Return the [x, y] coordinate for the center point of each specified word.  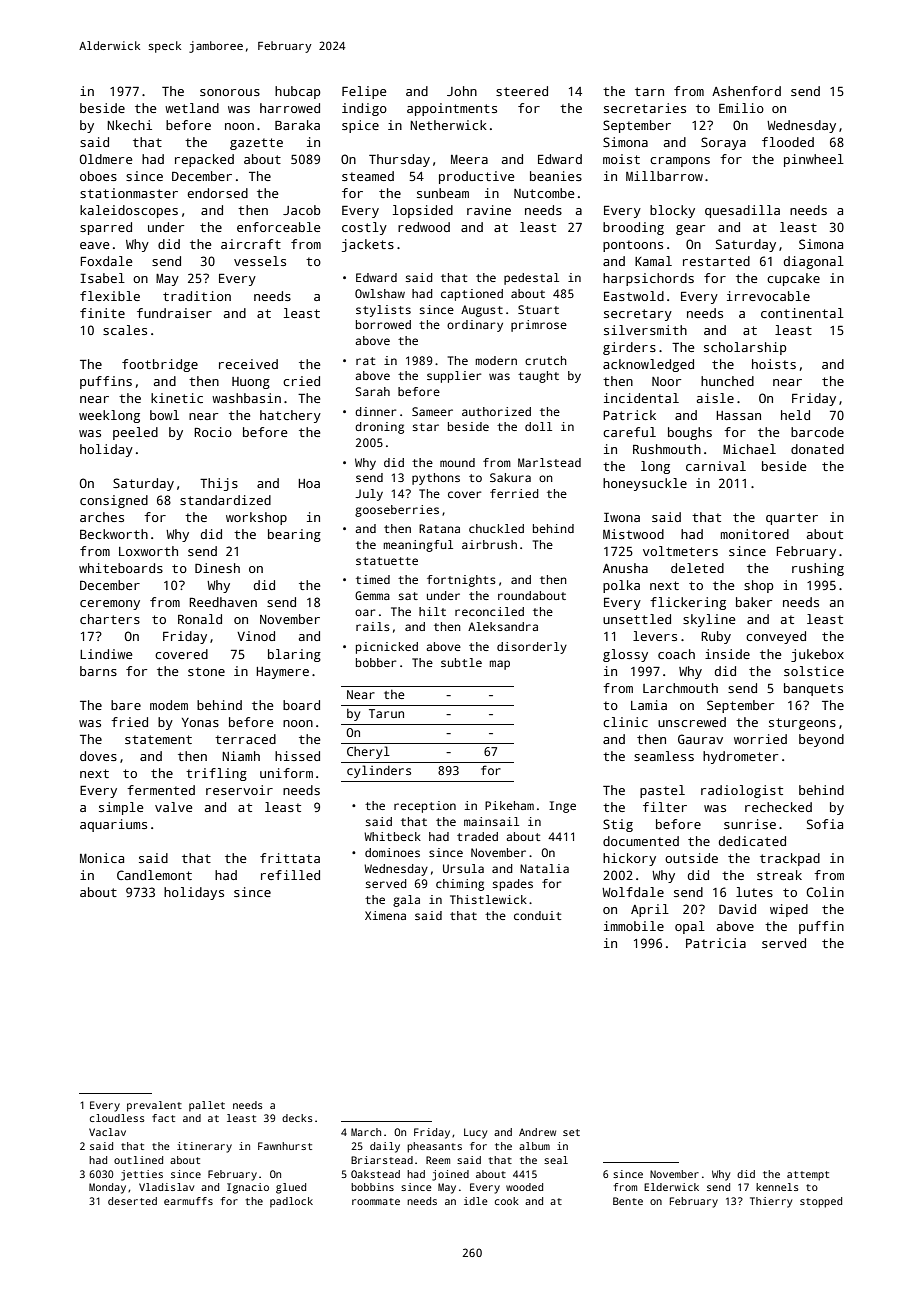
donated [817, 449]
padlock [291, 1202]
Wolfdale [633, 892]
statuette [387, 561]
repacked [204, 160]
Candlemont [154, 875]
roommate [376, 1201]
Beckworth [114, 534]
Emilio [741, 108]
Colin [825, 892]
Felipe [364, 92]
